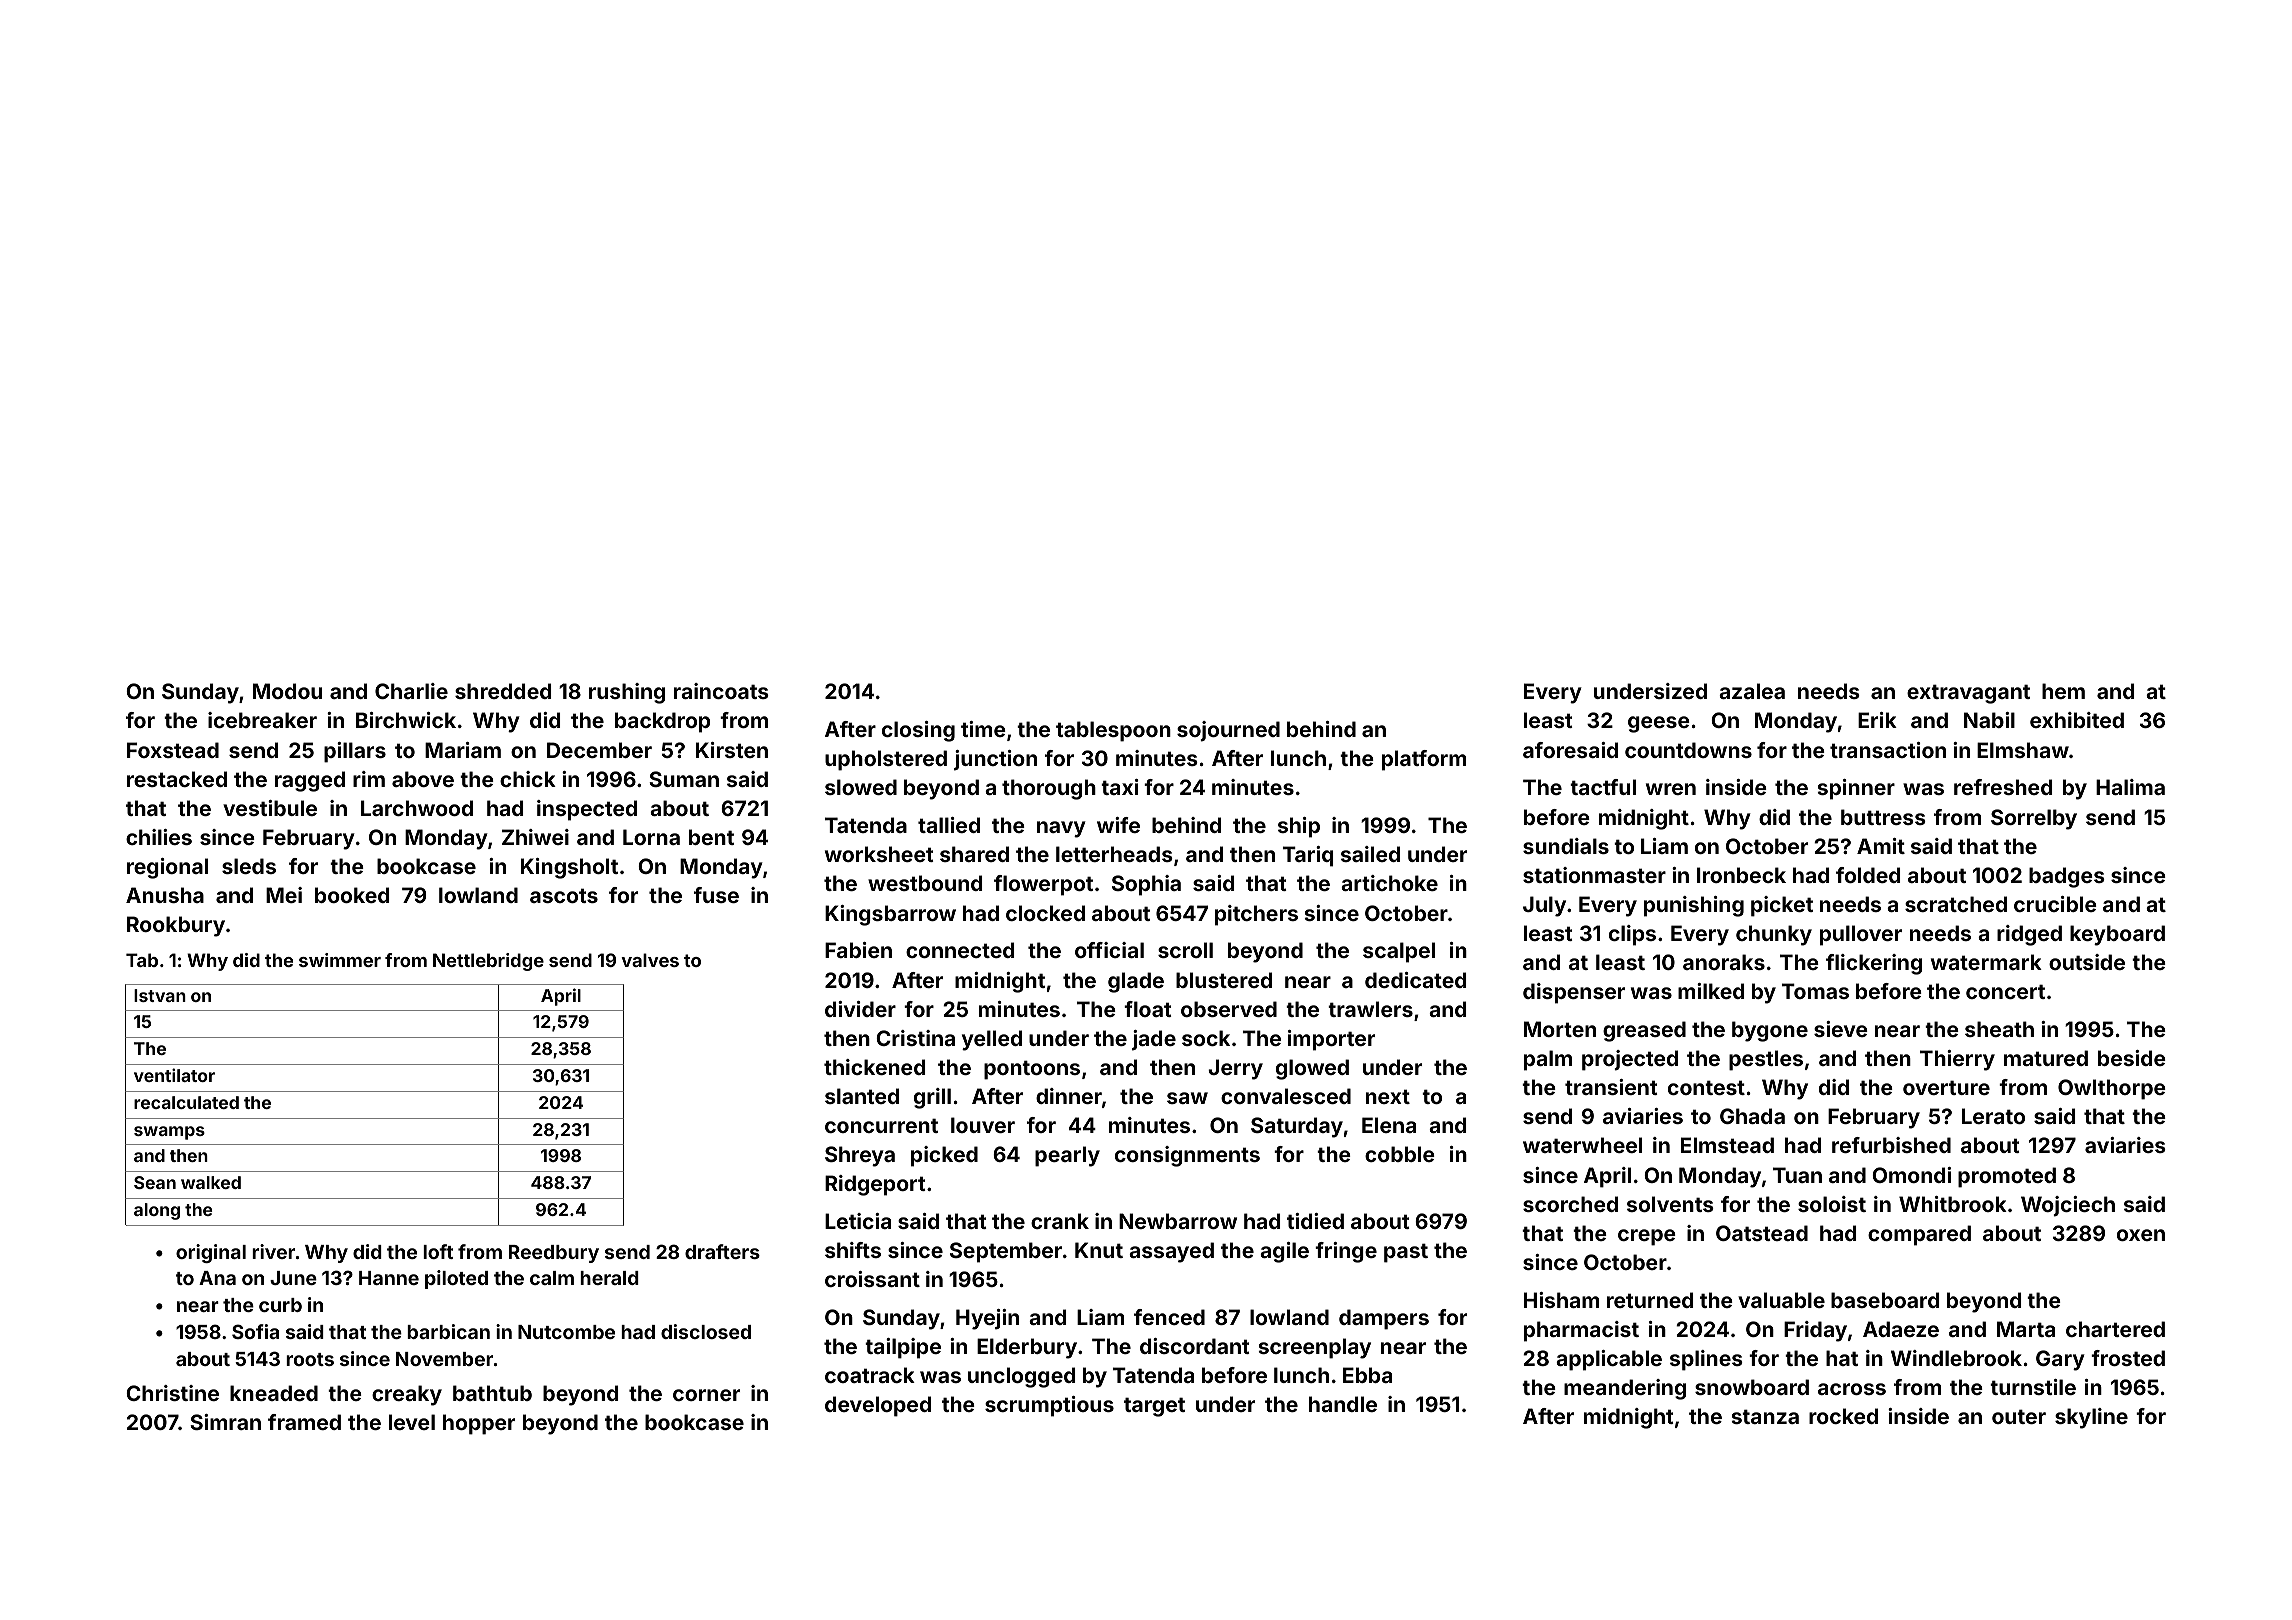  What do you see at coordinates (1228, 731) in the page?
I see `sojourned` at bounding box center [1228, 731].
